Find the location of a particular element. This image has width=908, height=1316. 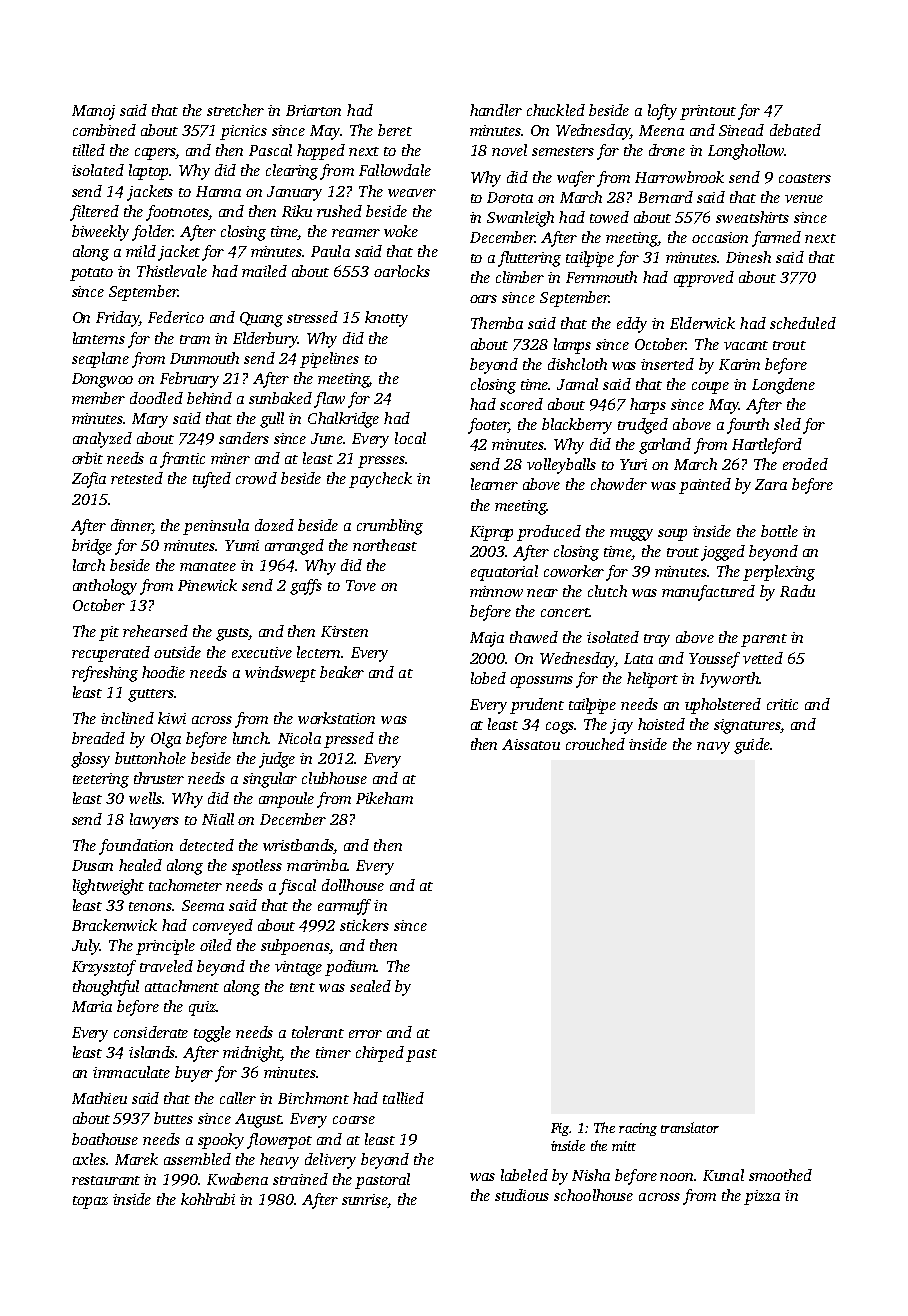

sealed is located at coordinates (370, 986).
